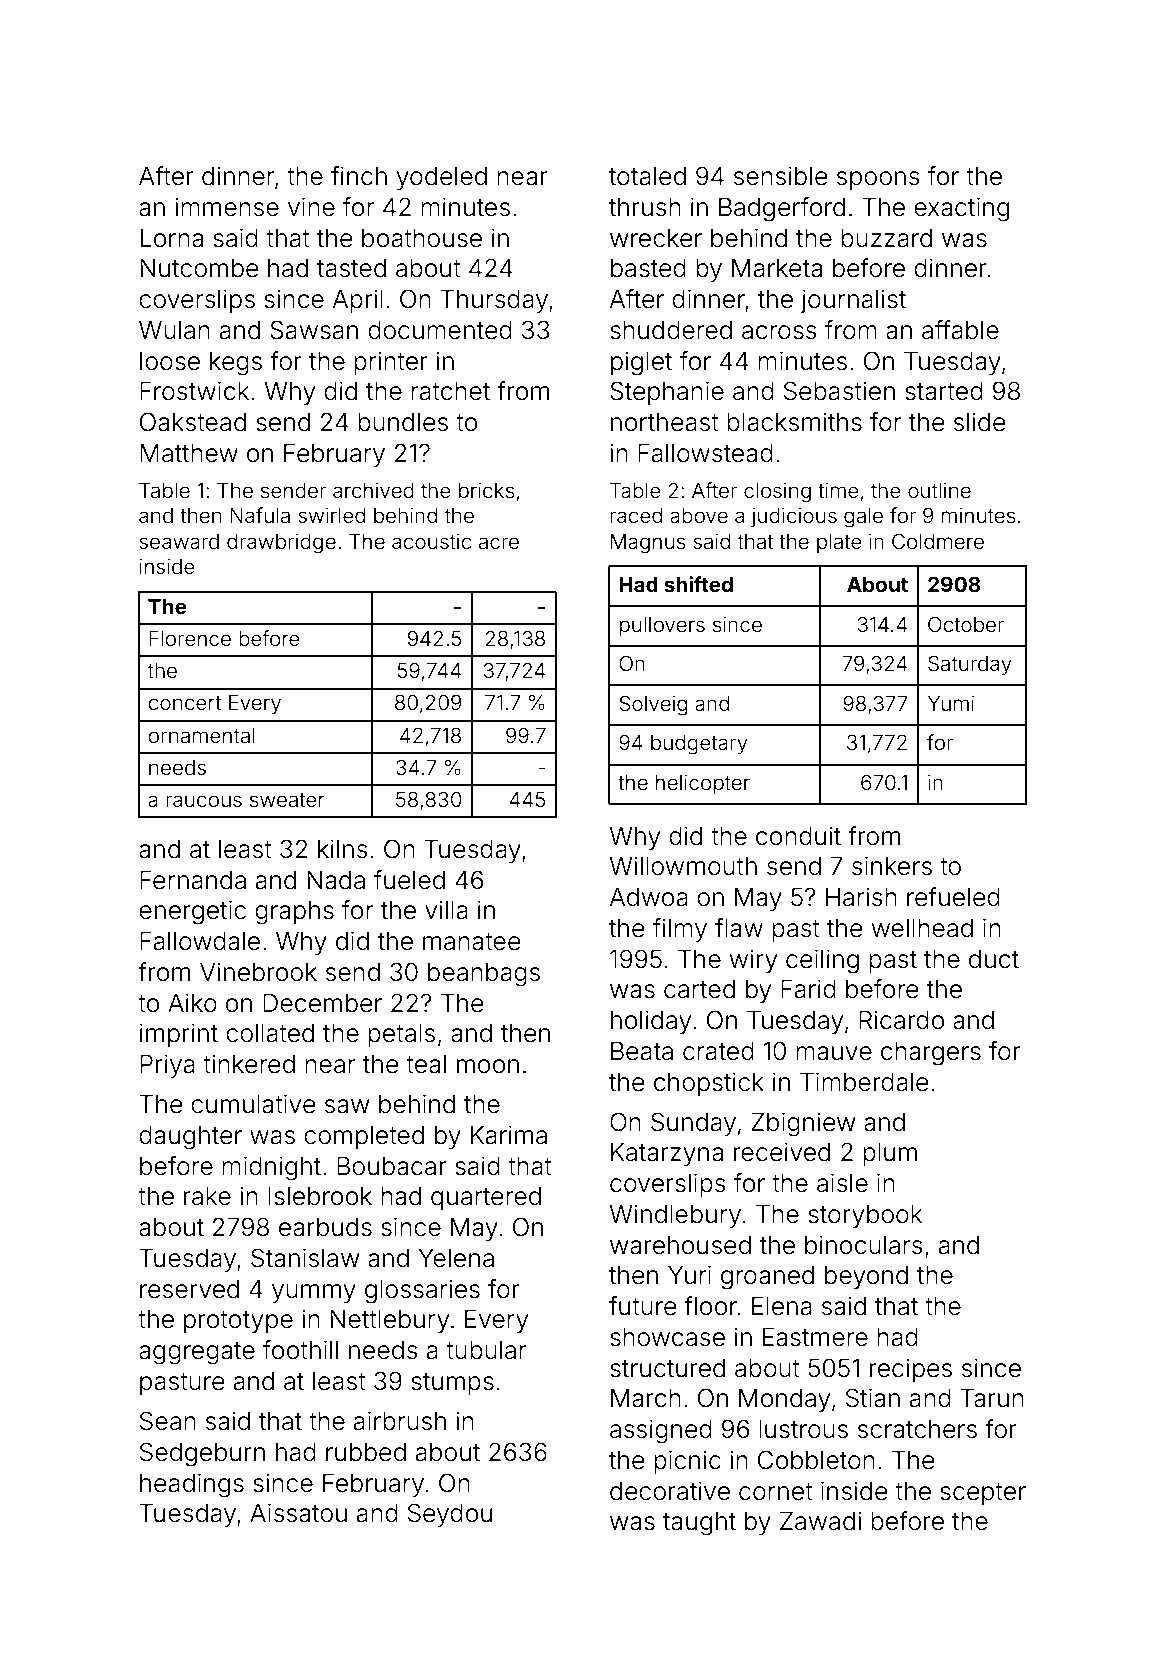 This document has width=1165, height=1654. What do you see at coordinates (359, 176) in the document?
I see `finch` at bounding box center [359, 176].
